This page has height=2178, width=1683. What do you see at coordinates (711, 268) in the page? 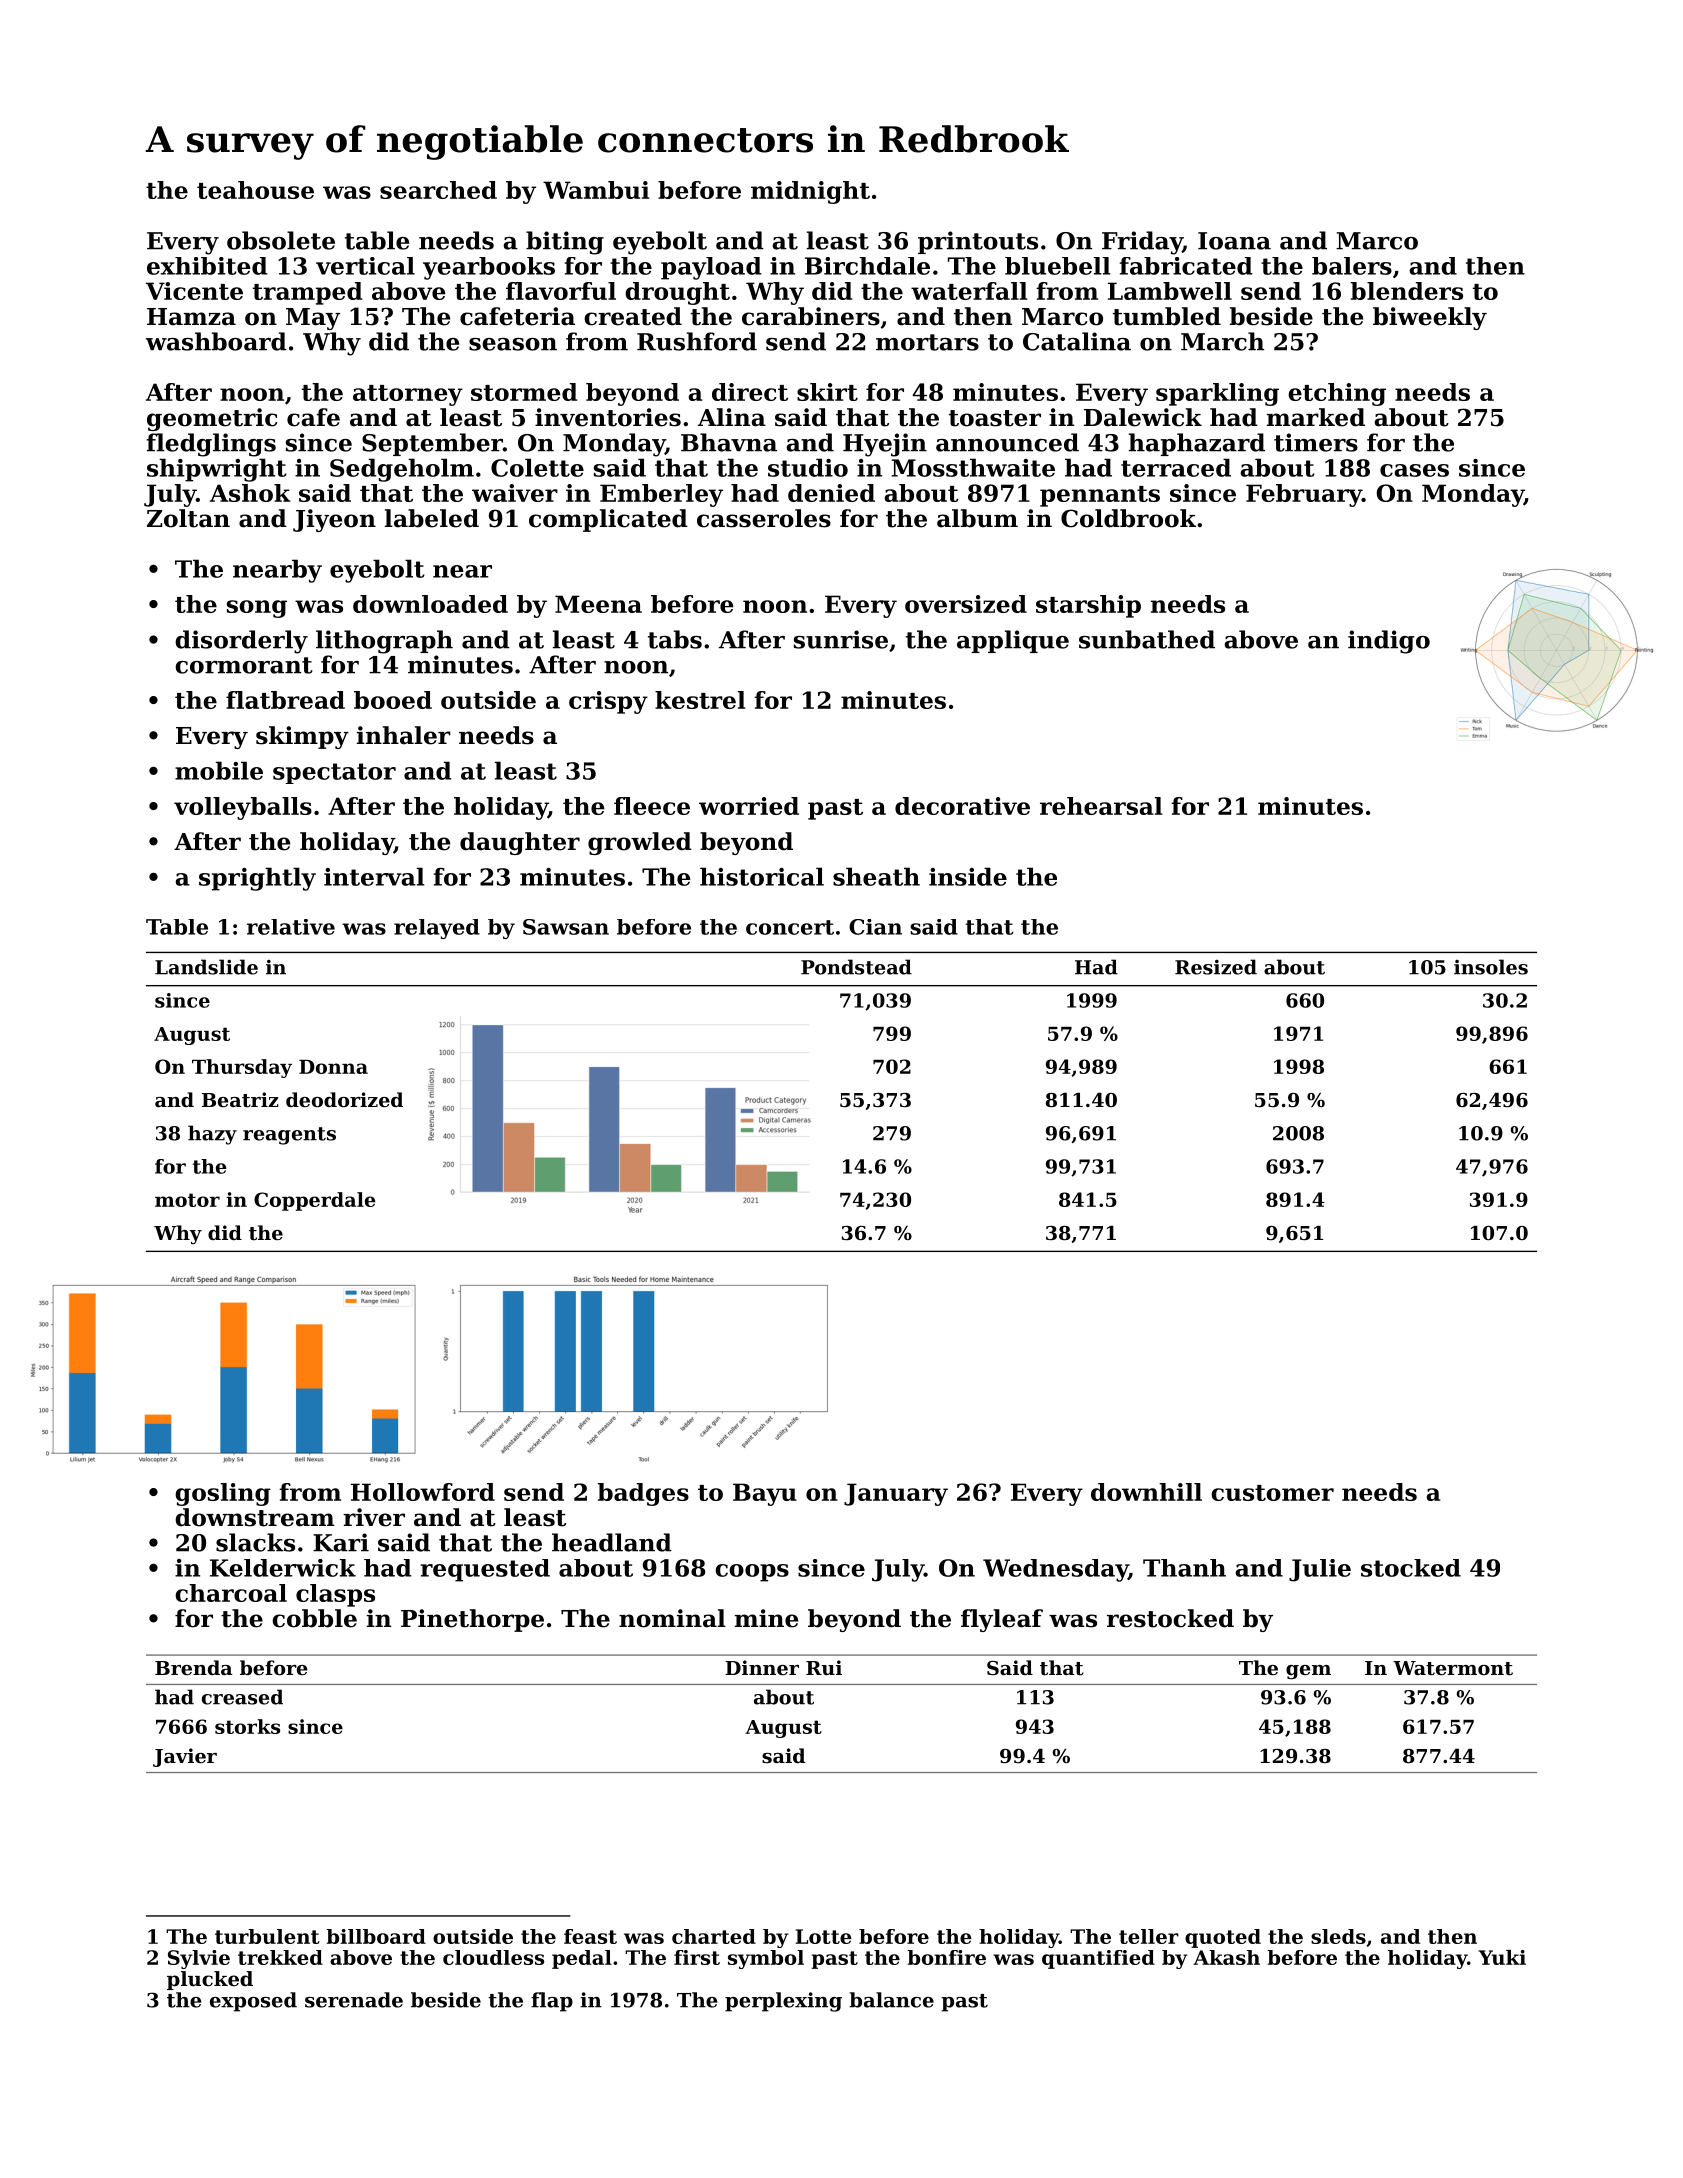
I see `payload` at bounding box center [711, 268].
